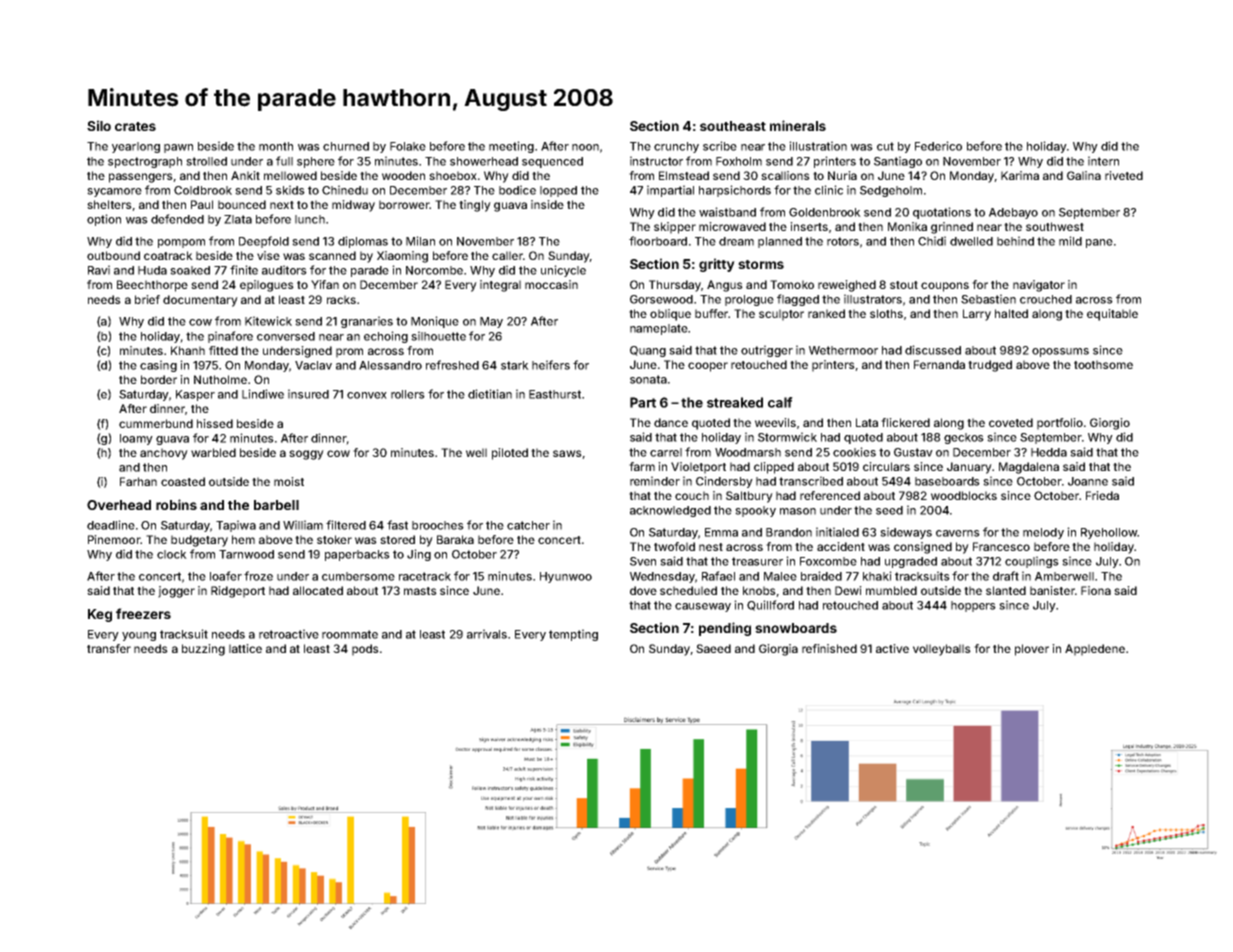 The image size is (1233, 952). Describe the element at coordinates (230, 337) in the image. I see `pinafore` at that location.
